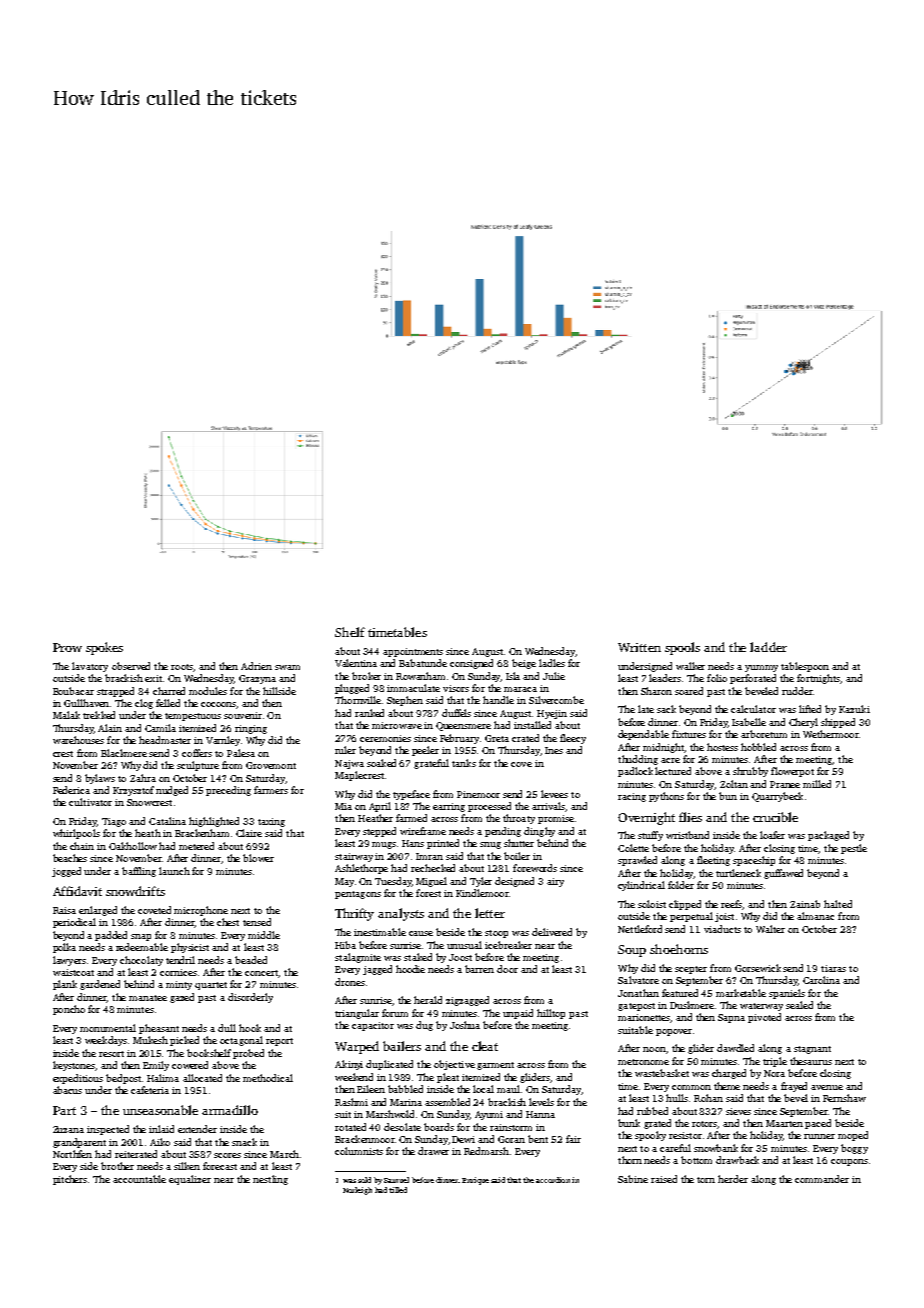 The image size is (924, 1308). What do you see at coordinates (364, 1180) in the screenshot?
I see `sold` at bounding box center [364, 1180].
